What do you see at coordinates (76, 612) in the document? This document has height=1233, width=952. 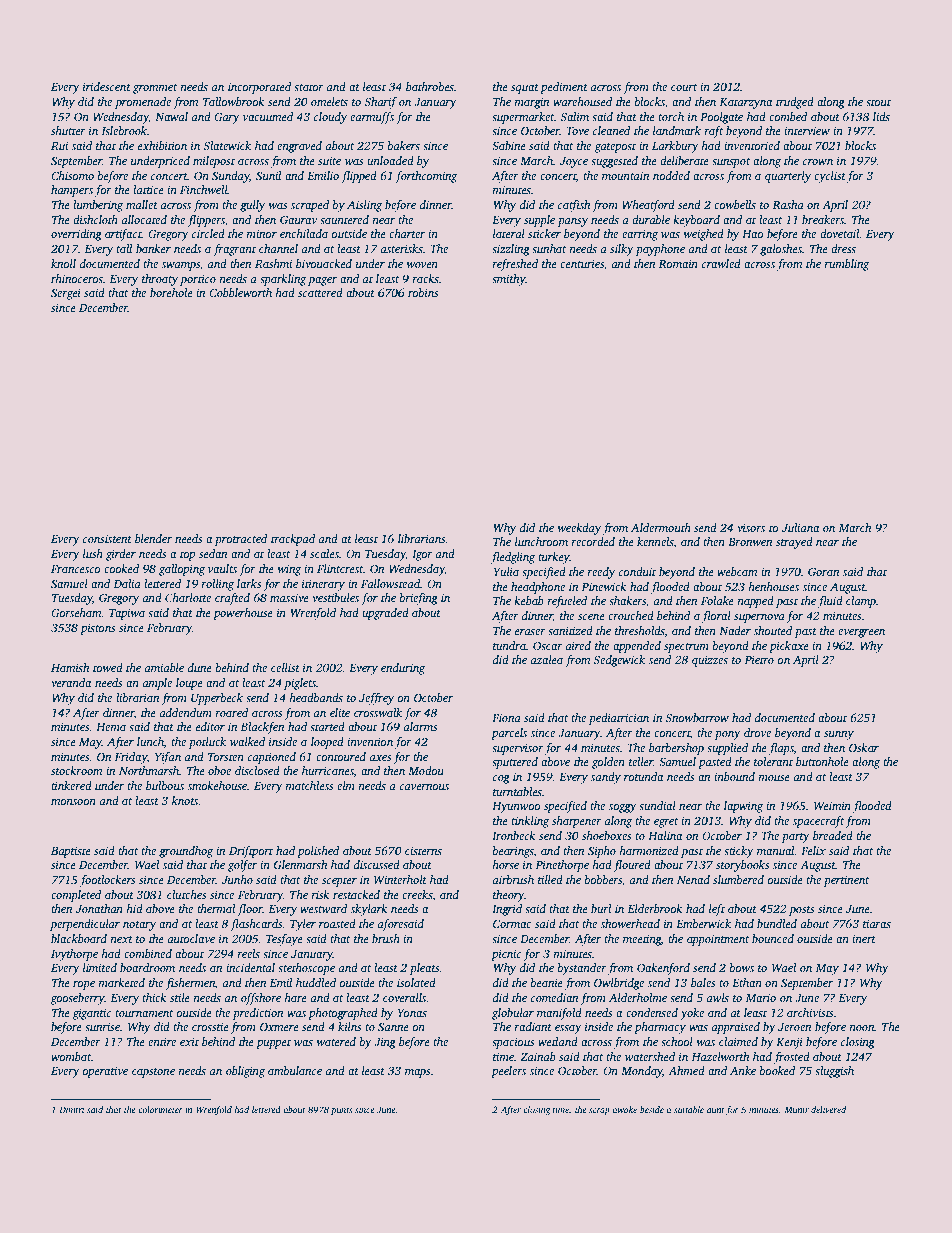 I see `Gorseham` at bounding box center [76, 612].
